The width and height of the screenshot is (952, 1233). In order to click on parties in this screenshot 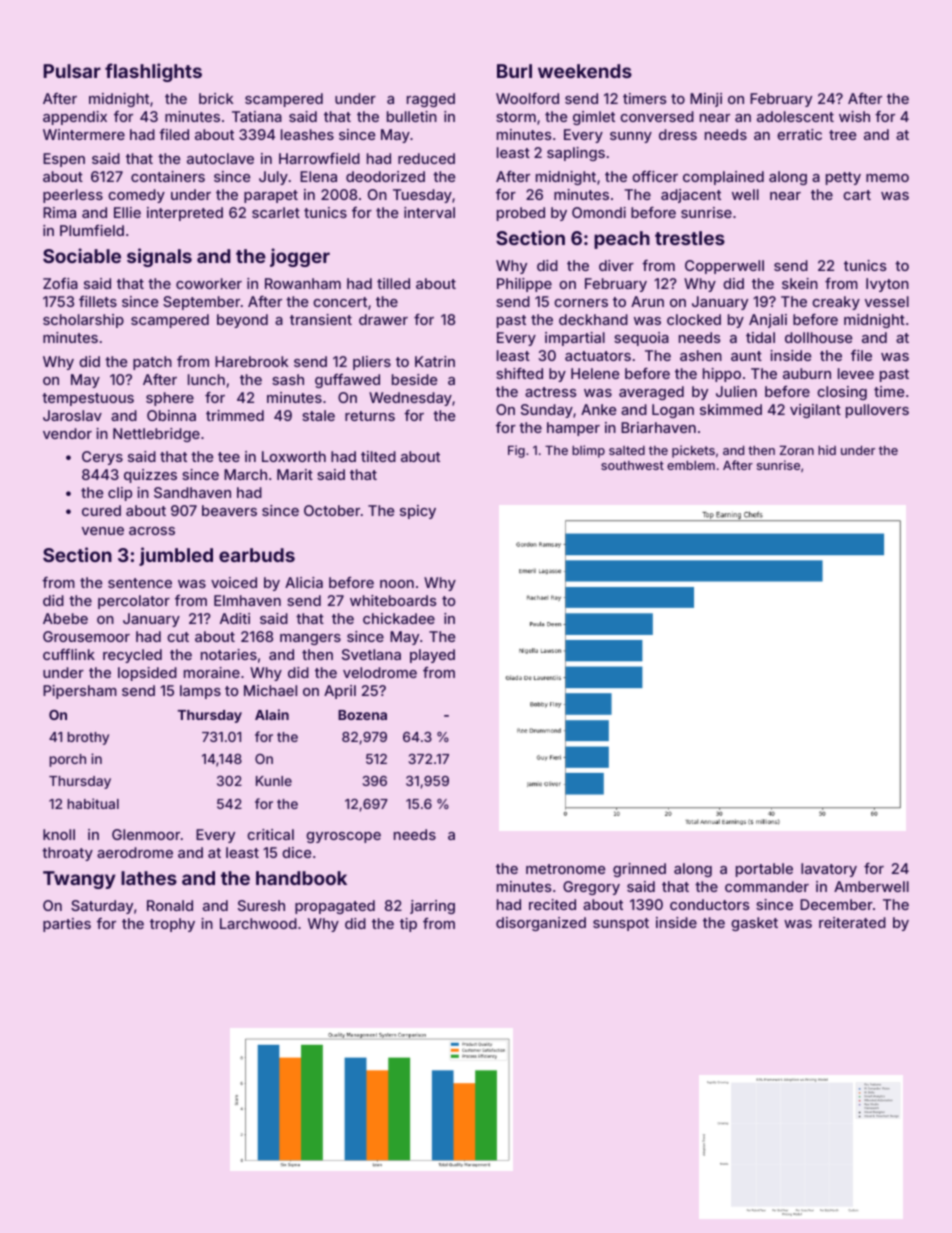, I will do `click(67, 925)`.
